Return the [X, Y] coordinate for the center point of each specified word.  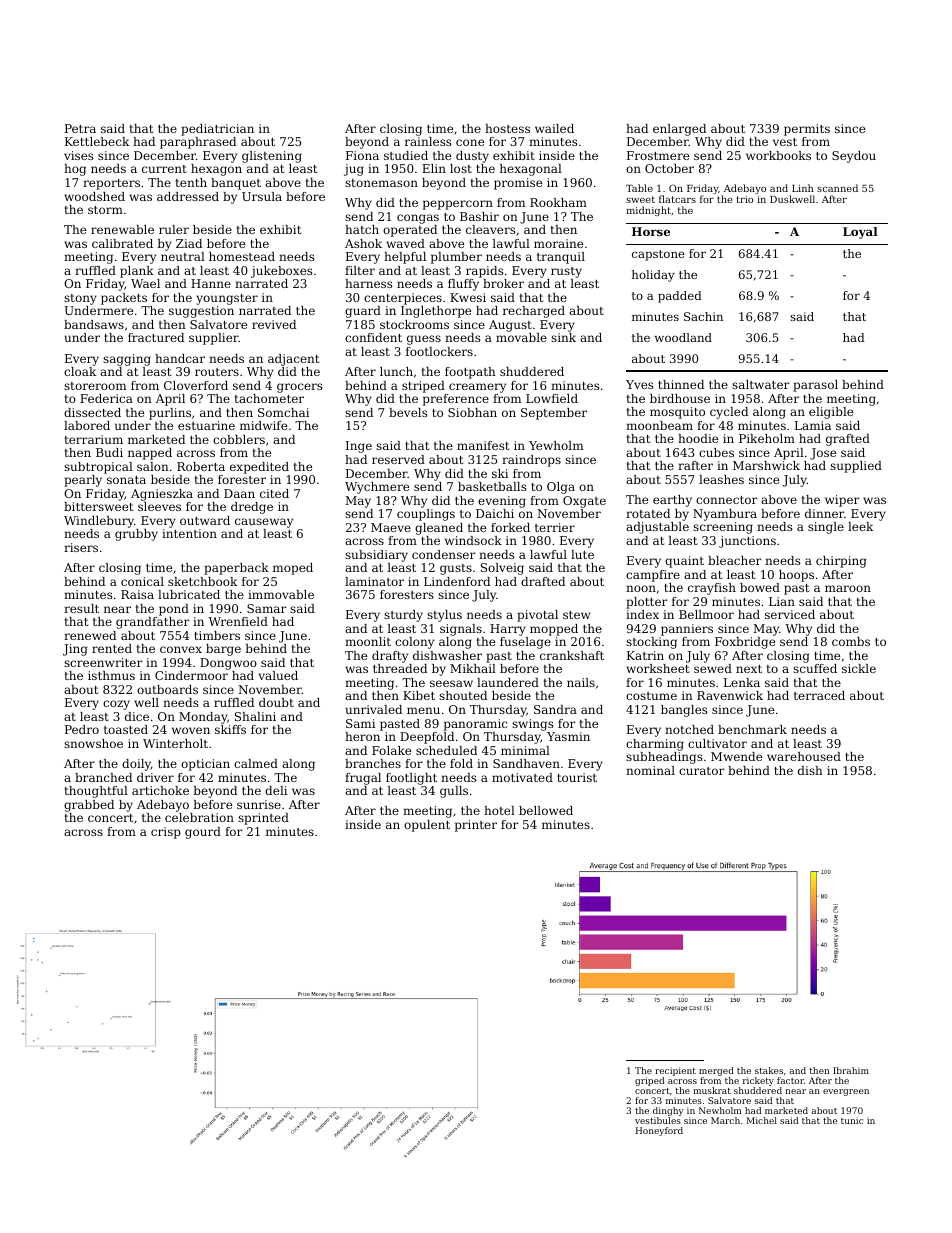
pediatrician [217, 130]
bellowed [546, 810]
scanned [837, 188]
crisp [166, 833]
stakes [769, 1070]
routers [217, 372]
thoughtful [96, 792]
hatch [362, 229]
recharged [534, 312]
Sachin [703, 316]
